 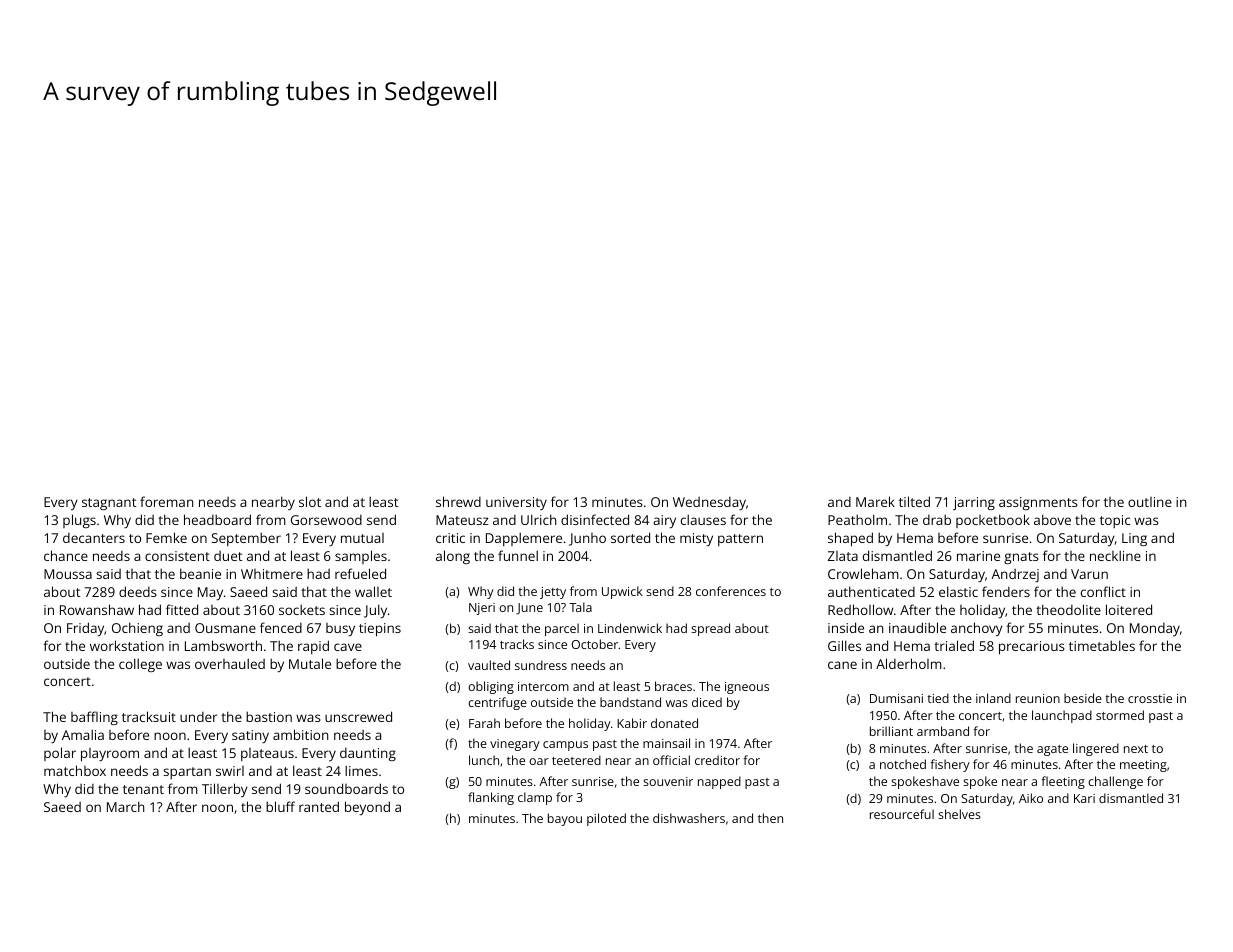 What do you see at coordinates (1084, 798) in the screenshot?
I see `Kari` at bounding box center [1084, 798].
